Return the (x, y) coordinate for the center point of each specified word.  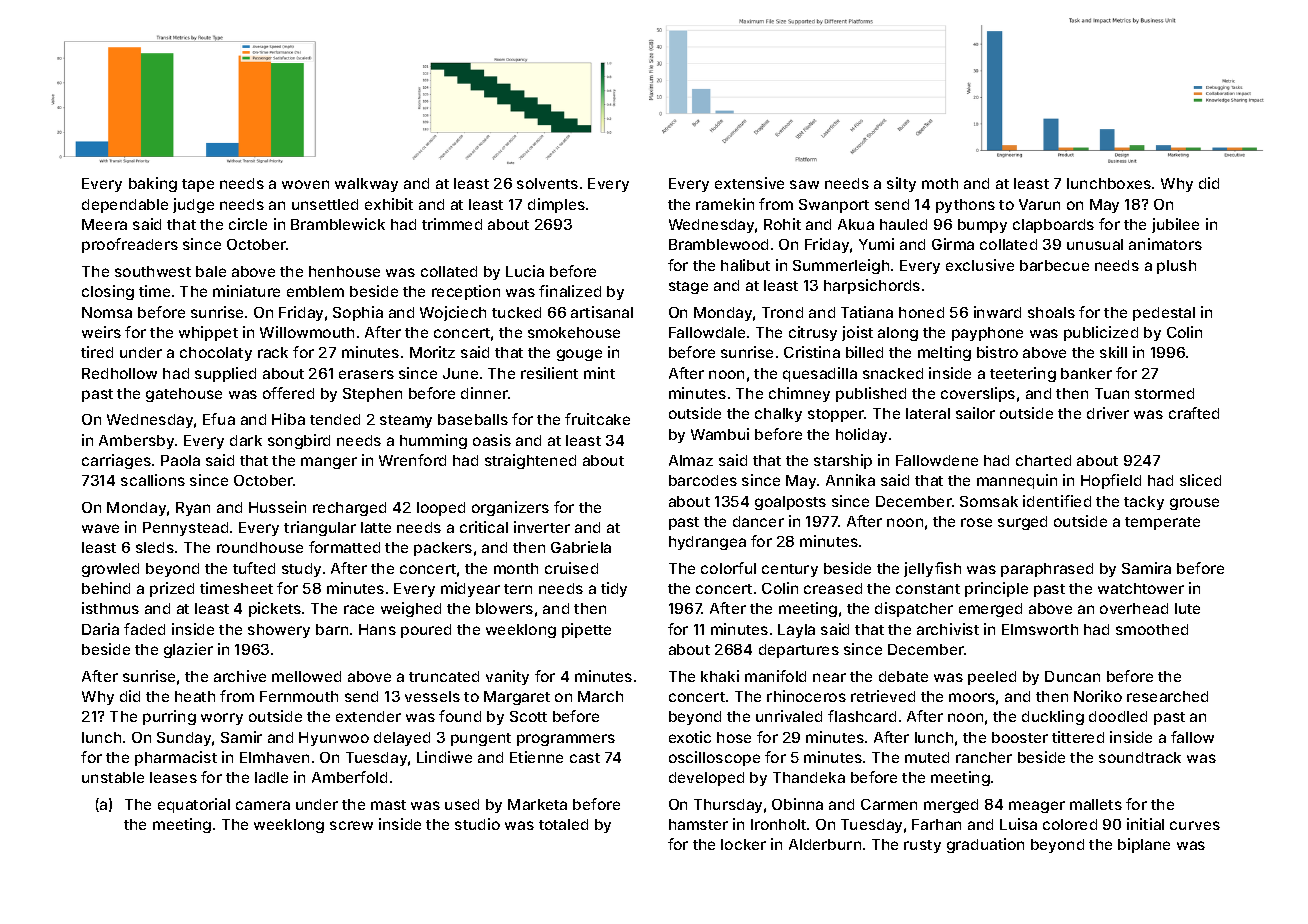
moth (940, 183)
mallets (1096, 804)
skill (1113, 352)
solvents (547, 183)
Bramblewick (338, 224)
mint (599, 373)
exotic (690, 737)
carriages (116, 461)
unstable (113, 777)
